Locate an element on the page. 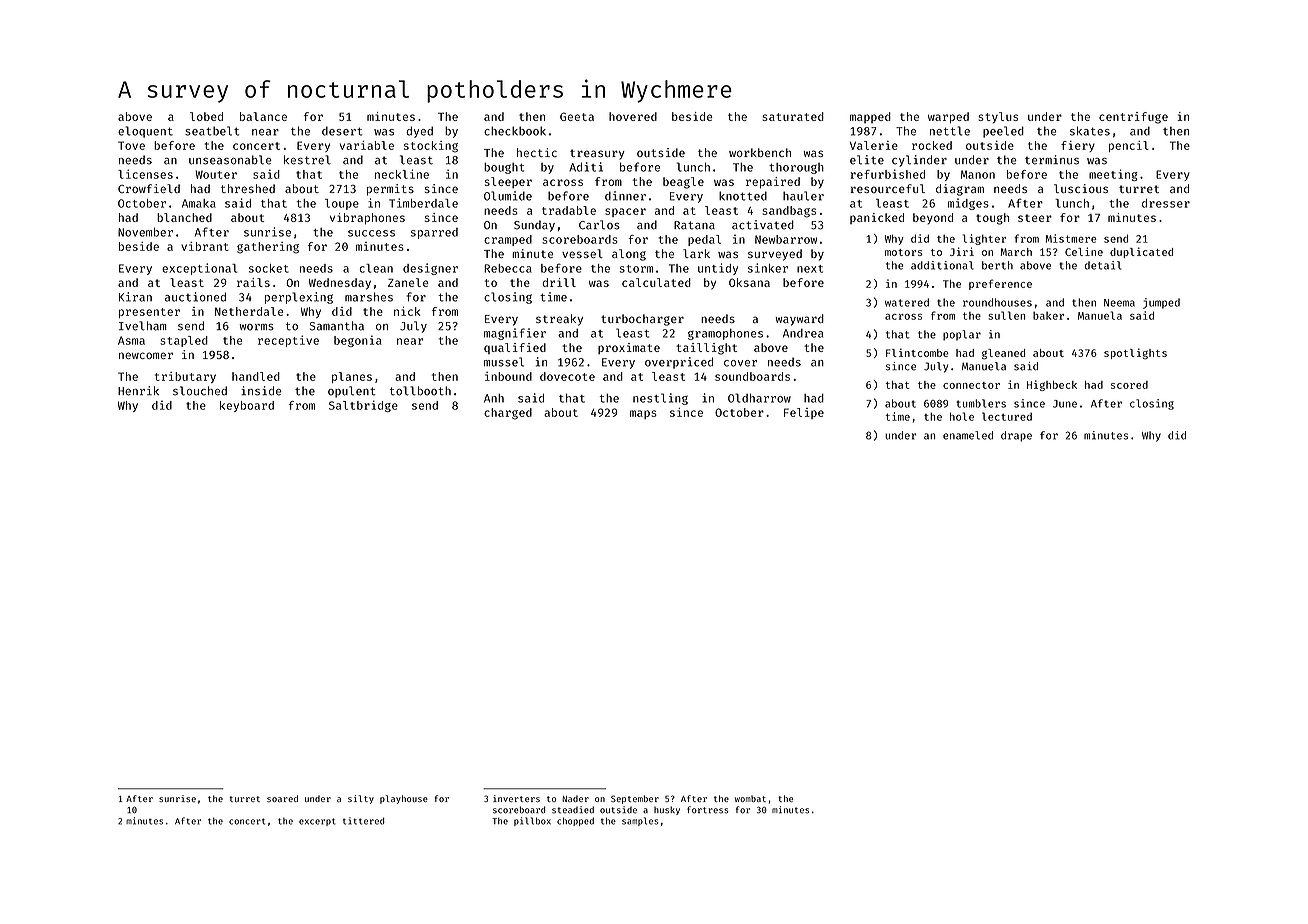 This page has width=1308, height=924. drape is located at coordinates (1016, 436).
